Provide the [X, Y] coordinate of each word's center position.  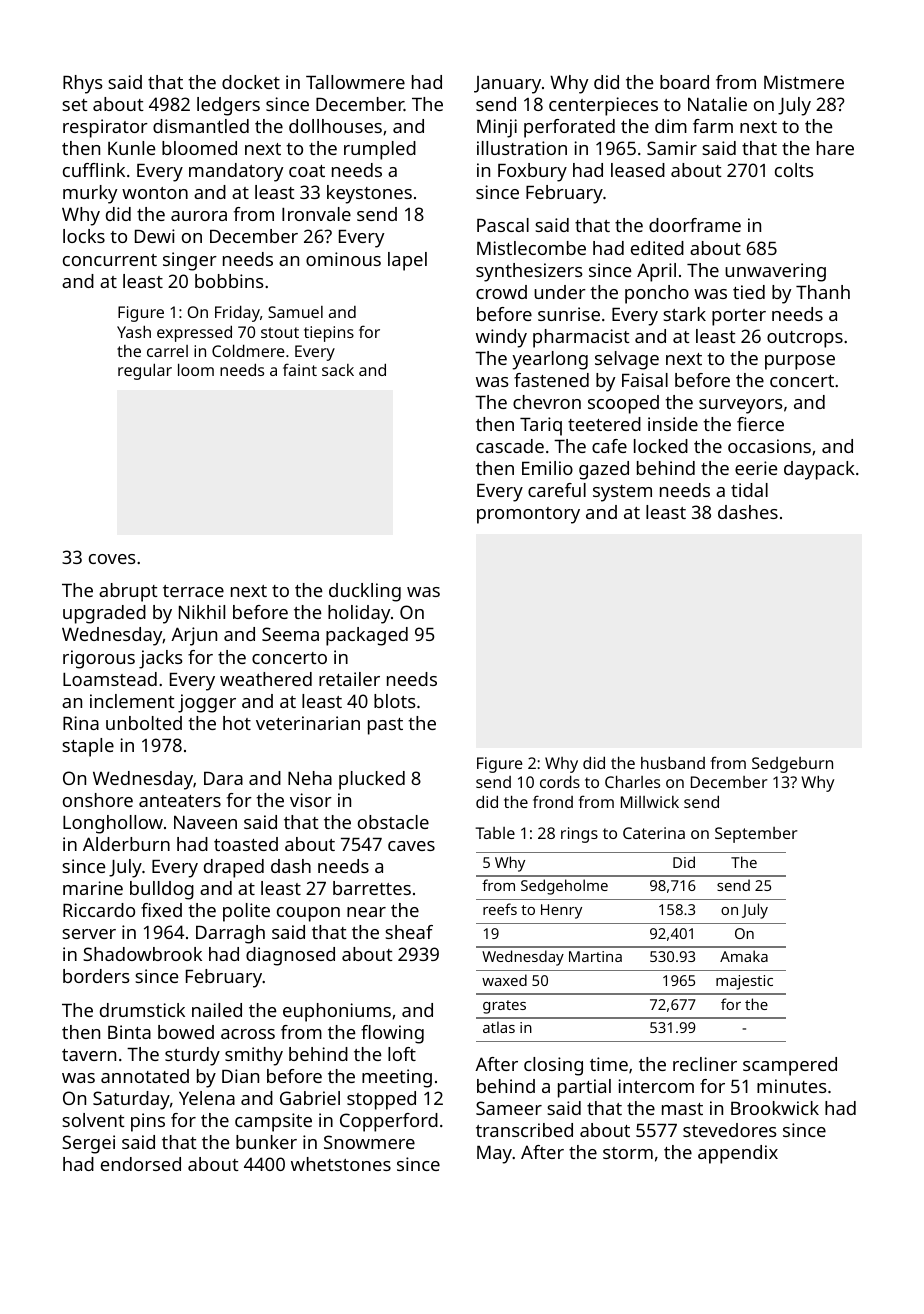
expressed [194, 333]
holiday [359, 614]
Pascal [503, 225]
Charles [632, 781]
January [507, 85]
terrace [193, 591]
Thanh [823, 292]
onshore [98, 800]
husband [673, 762]
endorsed [141, 1164]
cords [560, 781]
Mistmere [804, 82]
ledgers [228, 106]
